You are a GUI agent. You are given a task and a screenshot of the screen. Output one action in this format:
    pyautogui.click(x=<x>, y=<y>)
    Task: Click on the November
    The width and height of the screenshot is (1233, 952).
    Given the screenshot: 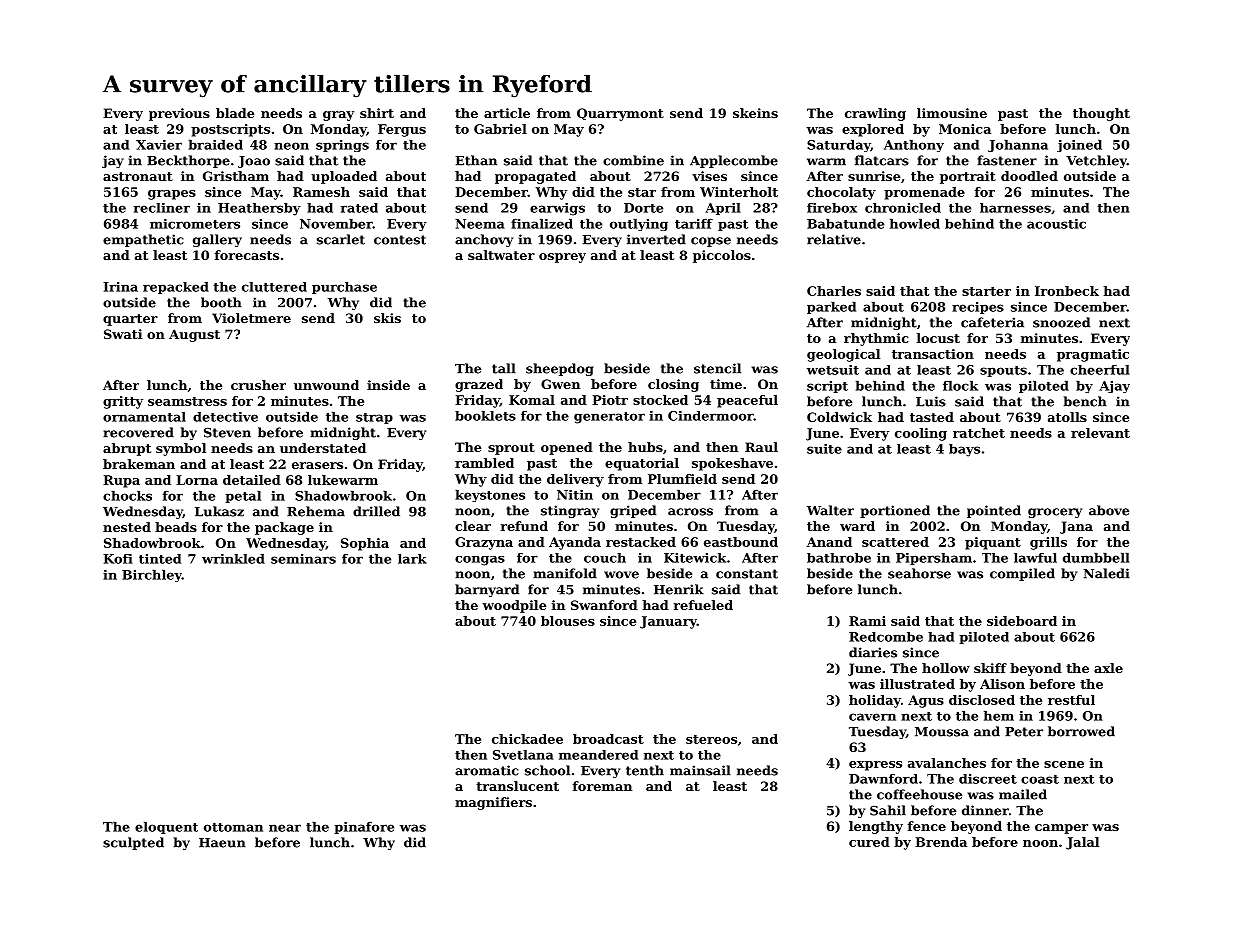 What is the action you would take?
    pyautogui.click(x=336, y=223)
